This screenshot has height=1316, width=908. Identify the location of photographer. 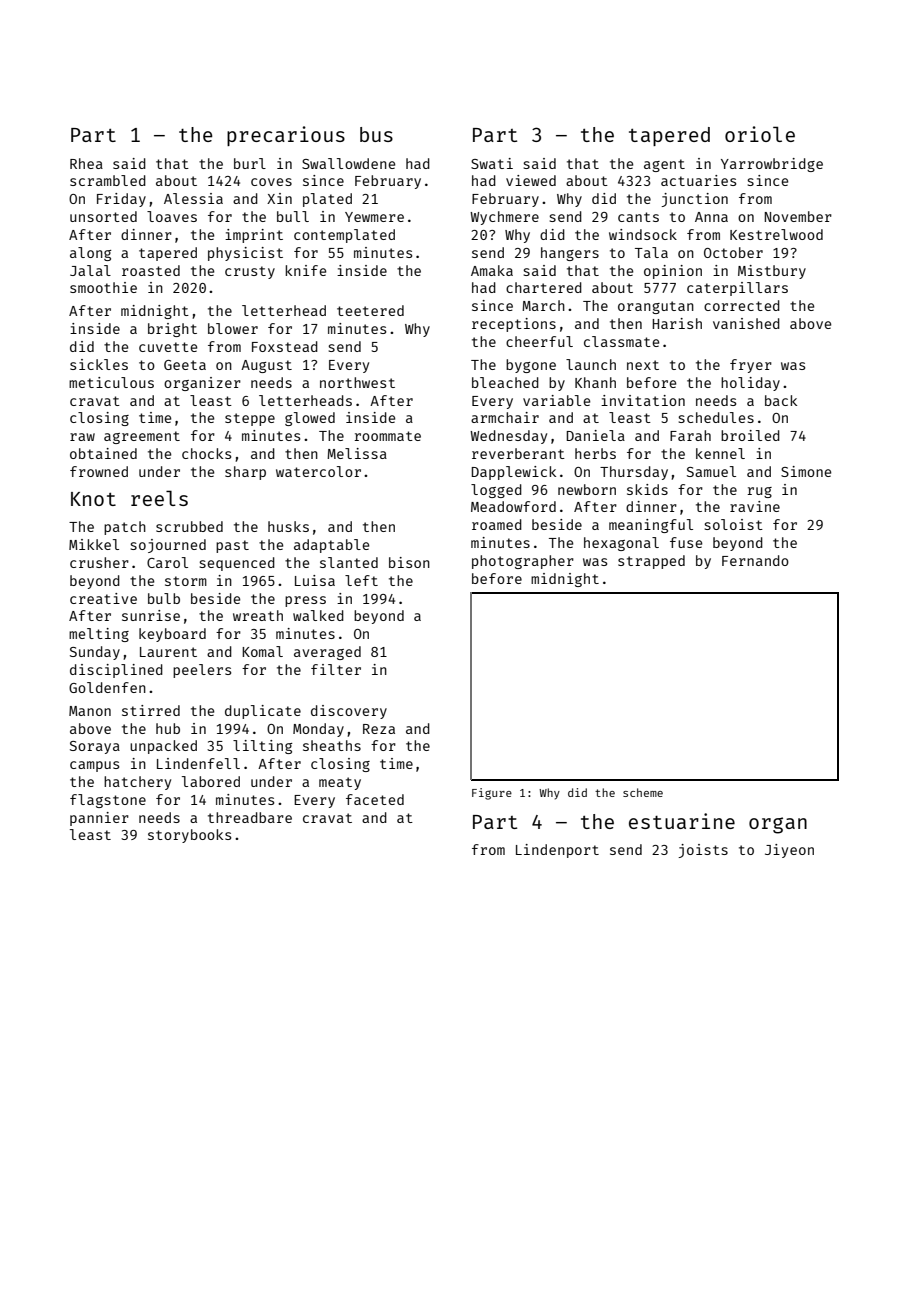
(523, 562).
